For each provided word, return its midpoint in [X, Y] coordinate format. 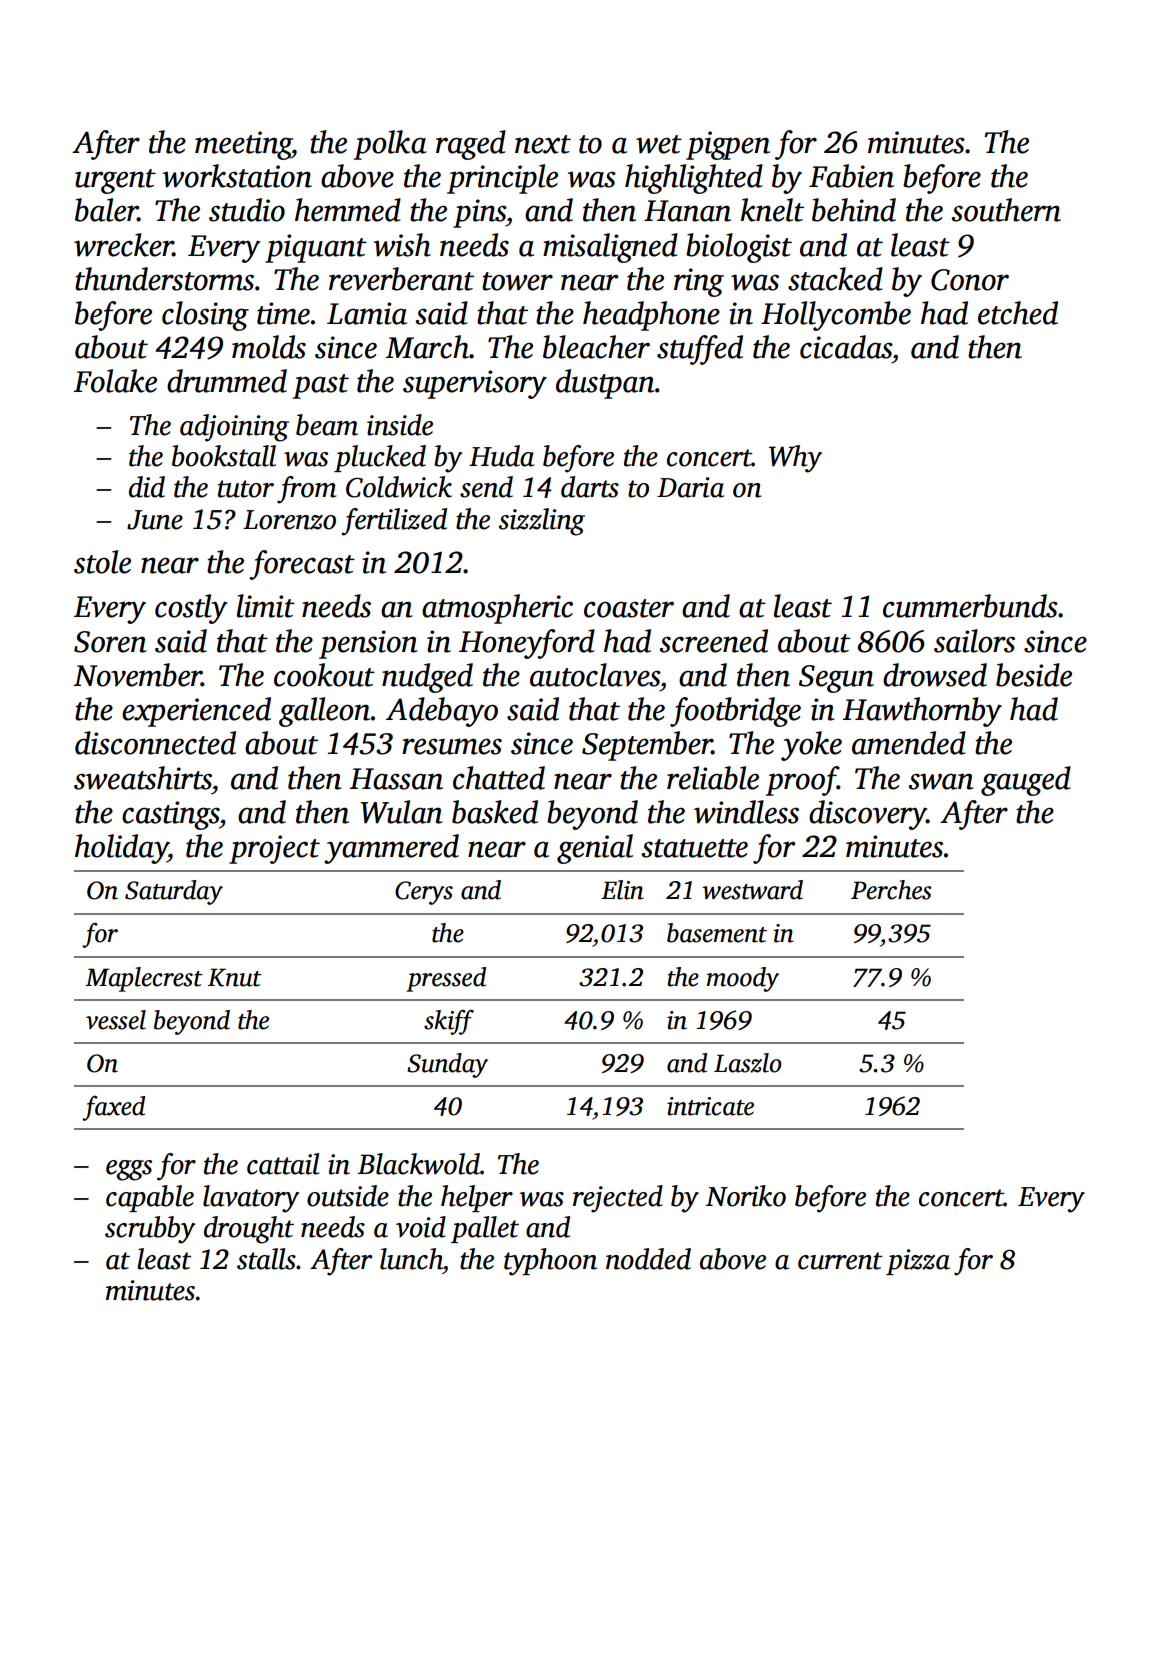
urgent [115, 181]
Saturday [174, 892]
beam [327, 425]
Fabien [851, 176]
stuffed [700, 350]
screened [713, 641]
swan [941, 781]
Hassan [396, 779]
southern [1006, 210]
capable [150, 1198]
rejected [618, 1199]
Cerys [424, 893]
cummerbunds [970, 606]
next [543, 144]
